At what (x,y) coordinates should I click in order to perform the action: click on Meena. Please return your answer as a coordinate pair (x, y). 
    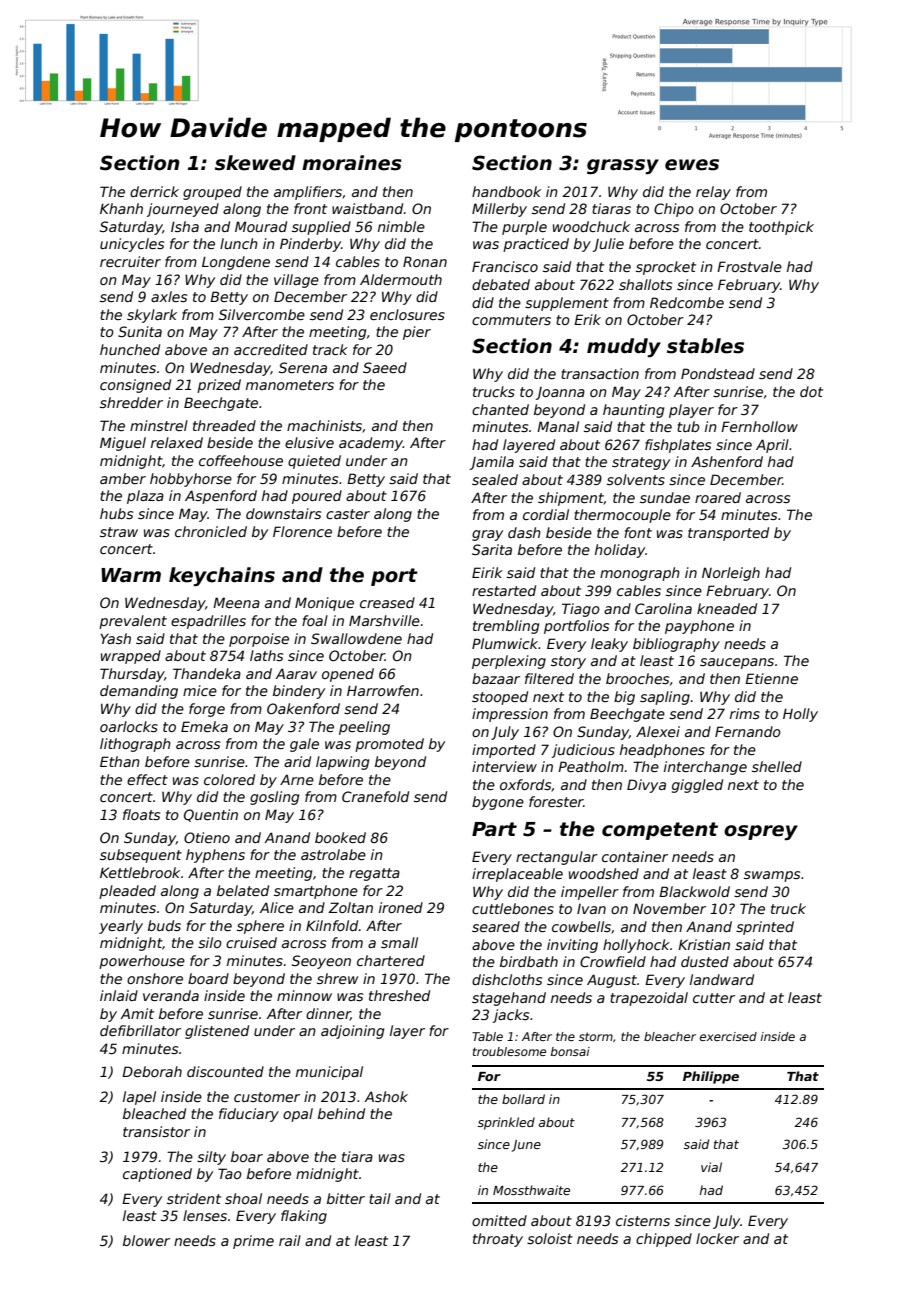
    Looking at the image, I should click on (236, 602).
